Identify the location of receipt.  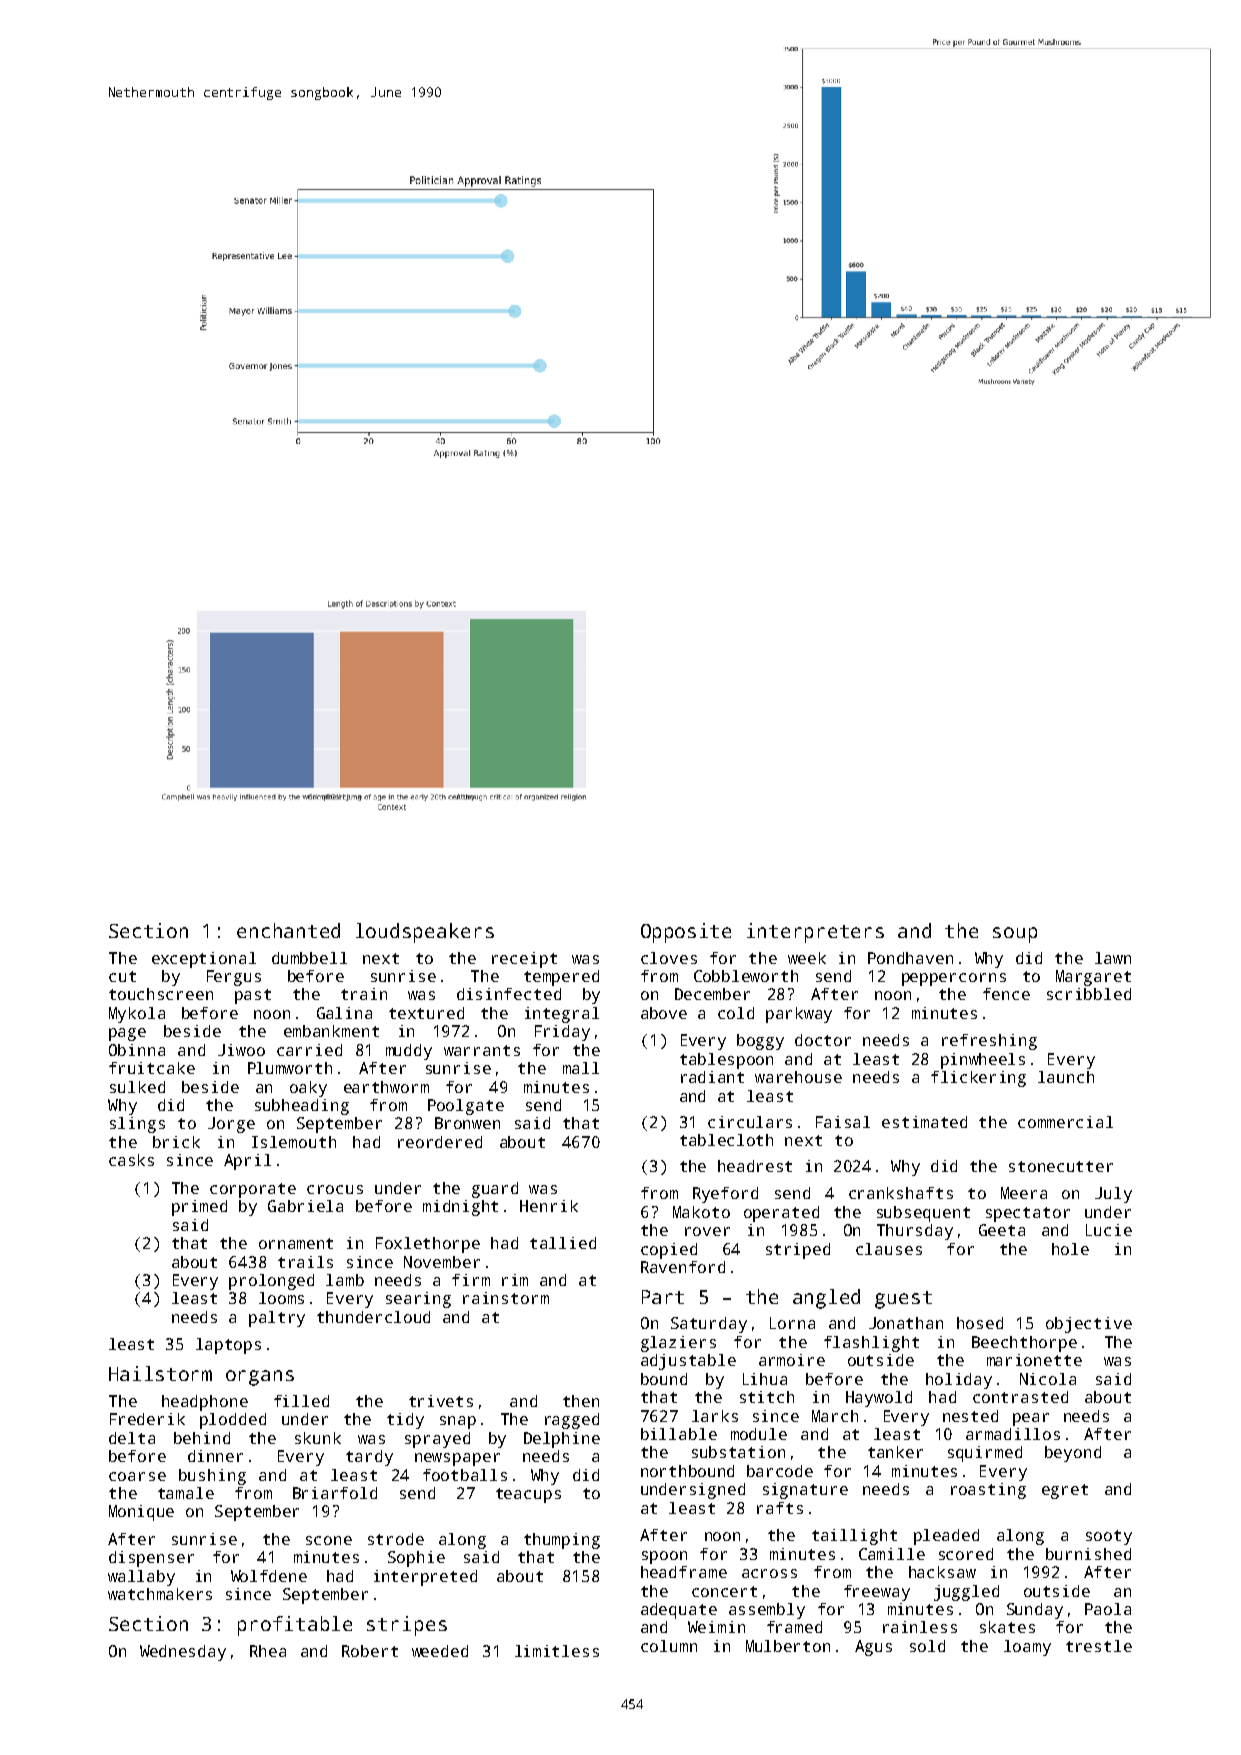
(524, 960).
